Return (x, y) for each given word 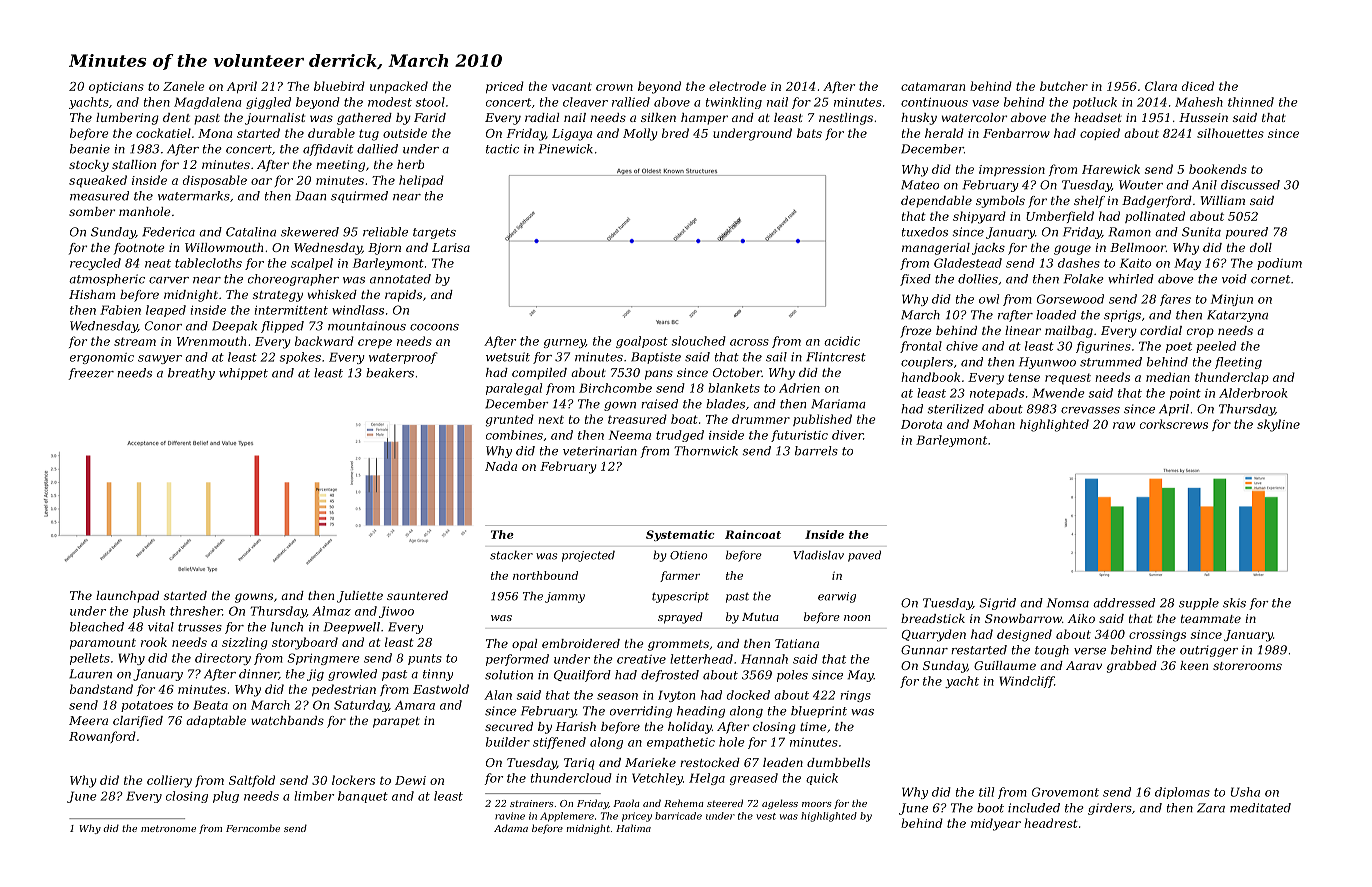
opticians (116, 87)
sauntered (417, 595)
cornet (1270, 279)
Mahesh (1199, 102)
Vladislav (818, 555)
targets (434, 233)
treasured (637, 419)
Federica (168, 232)
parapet (396, 722)
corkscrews (1174, 424)
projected (588, 556)
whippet (243, 374)
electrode (737, 86)
